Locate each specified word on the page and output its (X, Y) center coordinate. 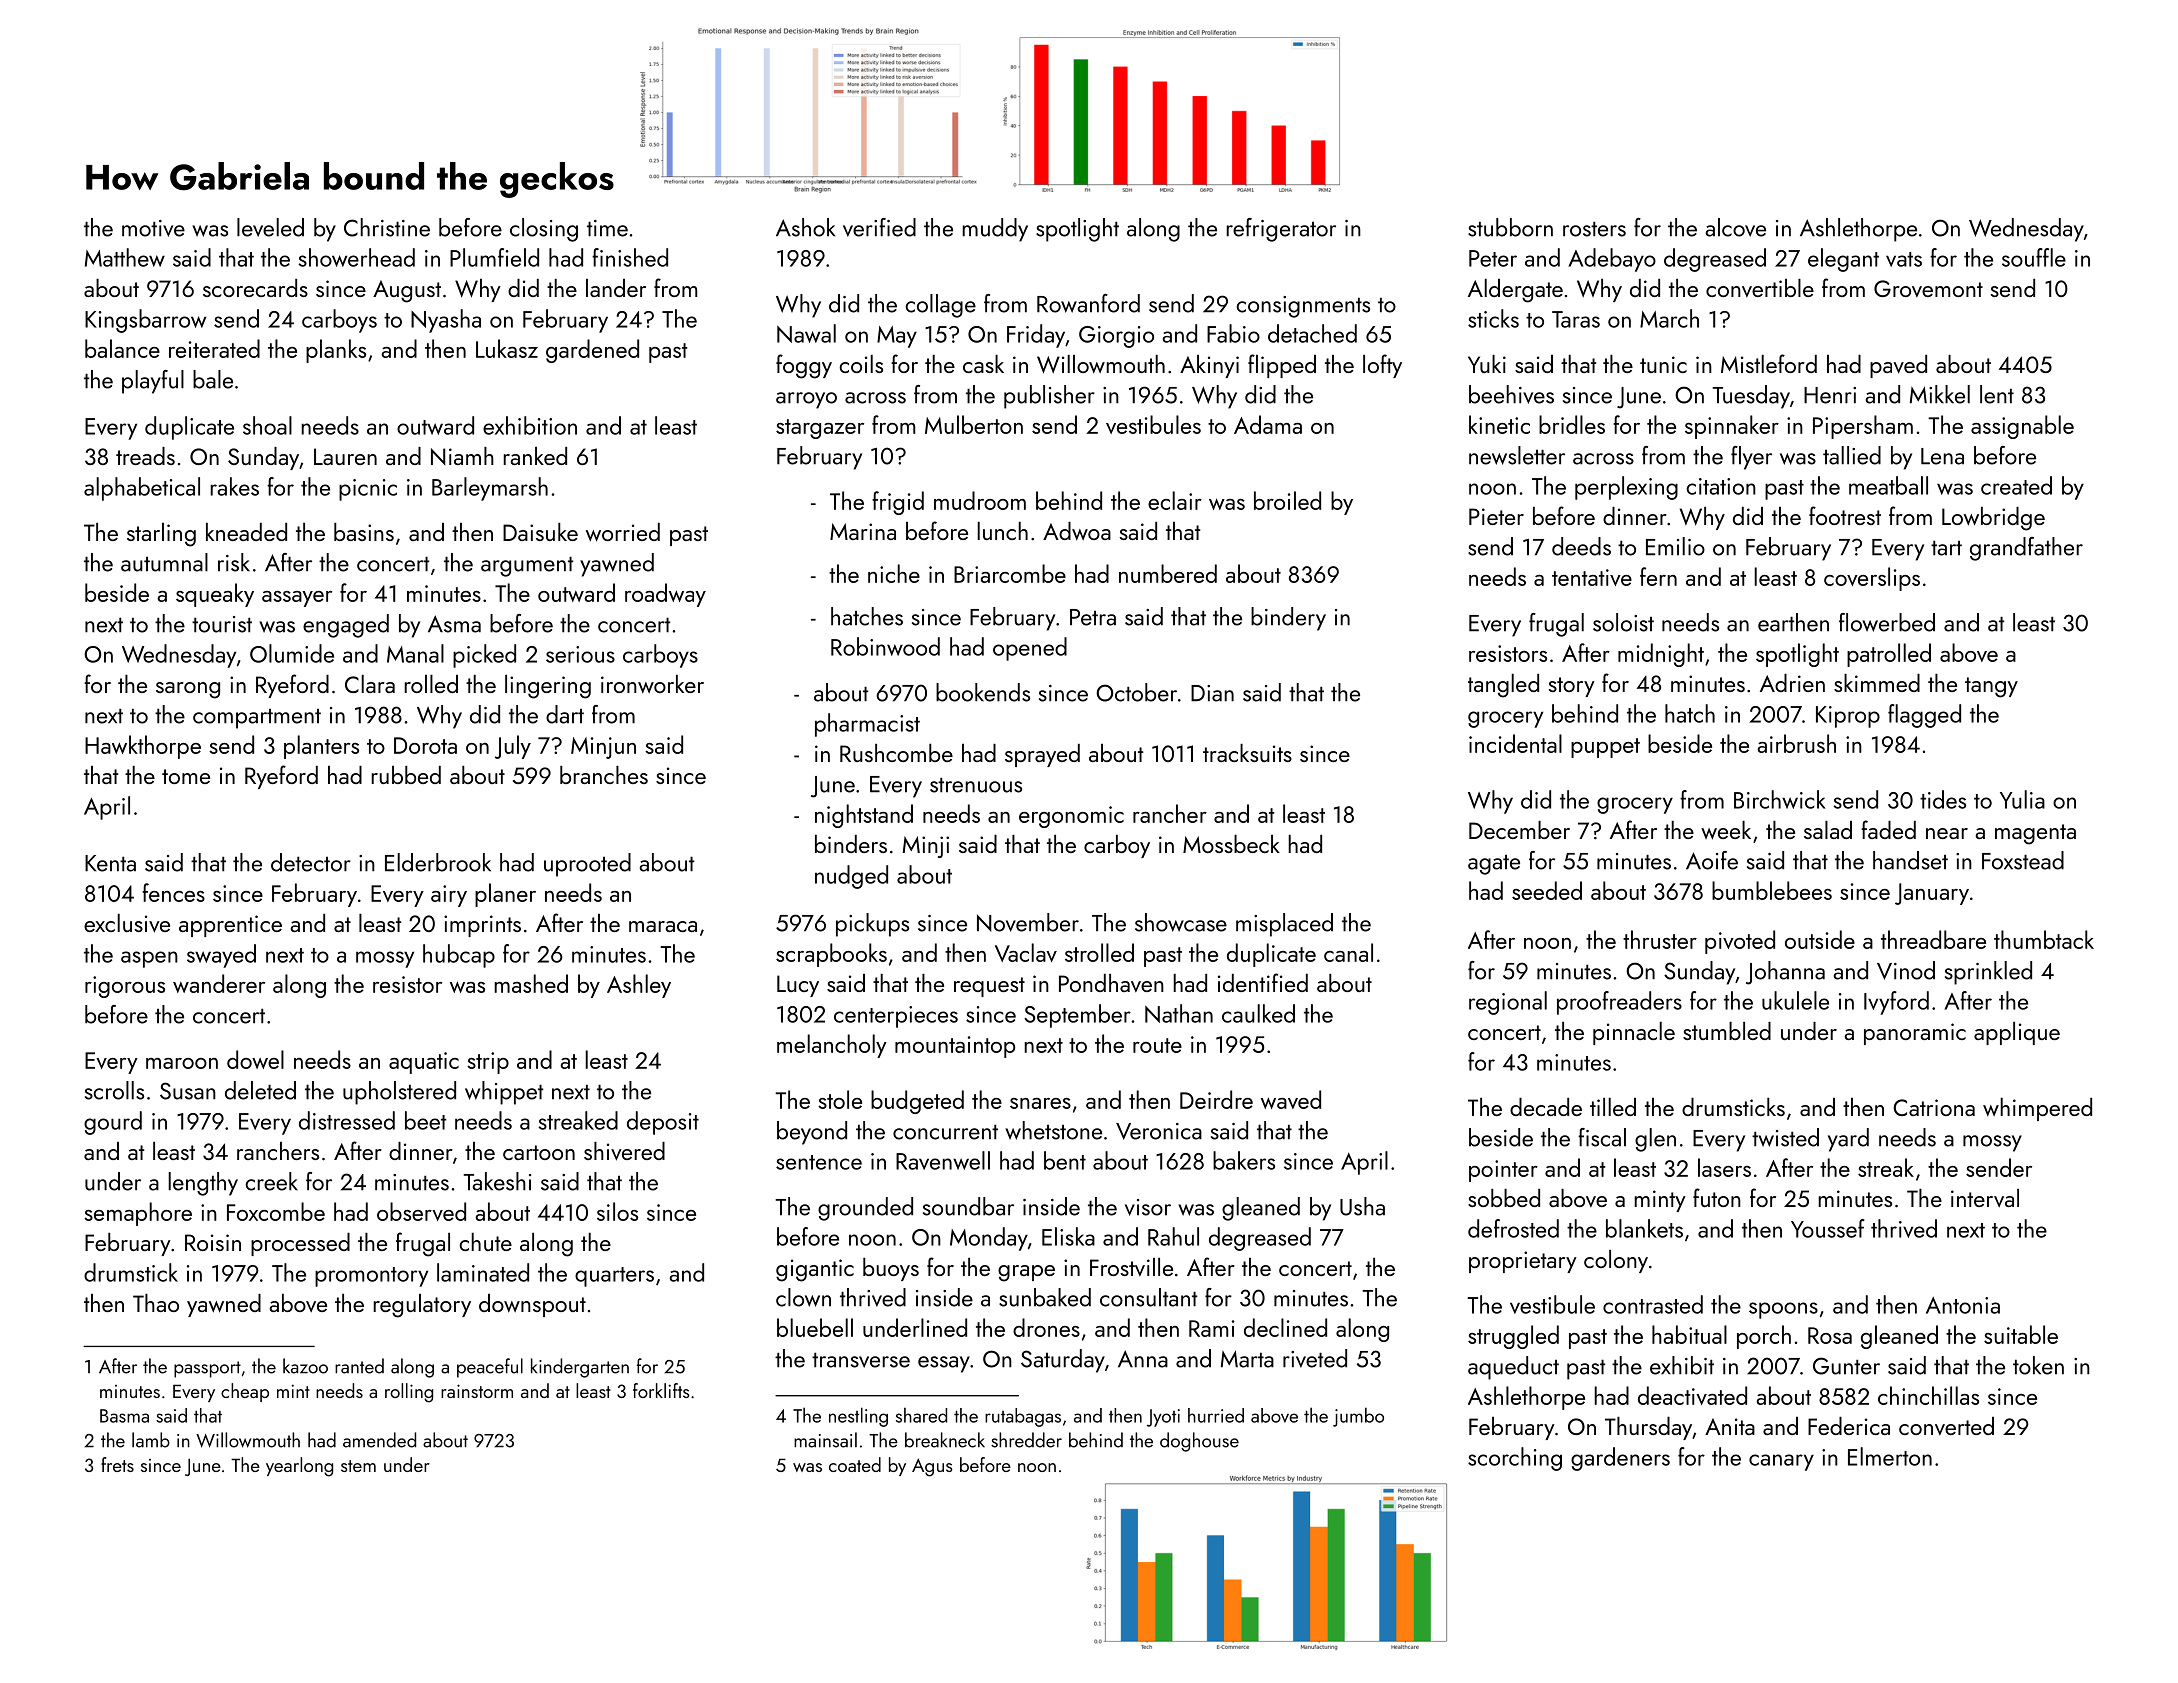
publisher (1049, 397)
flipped (1282, 366)
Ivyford (1896, 1003)
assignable (2022, 427)
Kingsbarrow (145, 321)
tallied (1852, 455)
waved (1291, 1099)
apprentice (230, 926)
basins (364, 532)
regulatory (422, 1306)
